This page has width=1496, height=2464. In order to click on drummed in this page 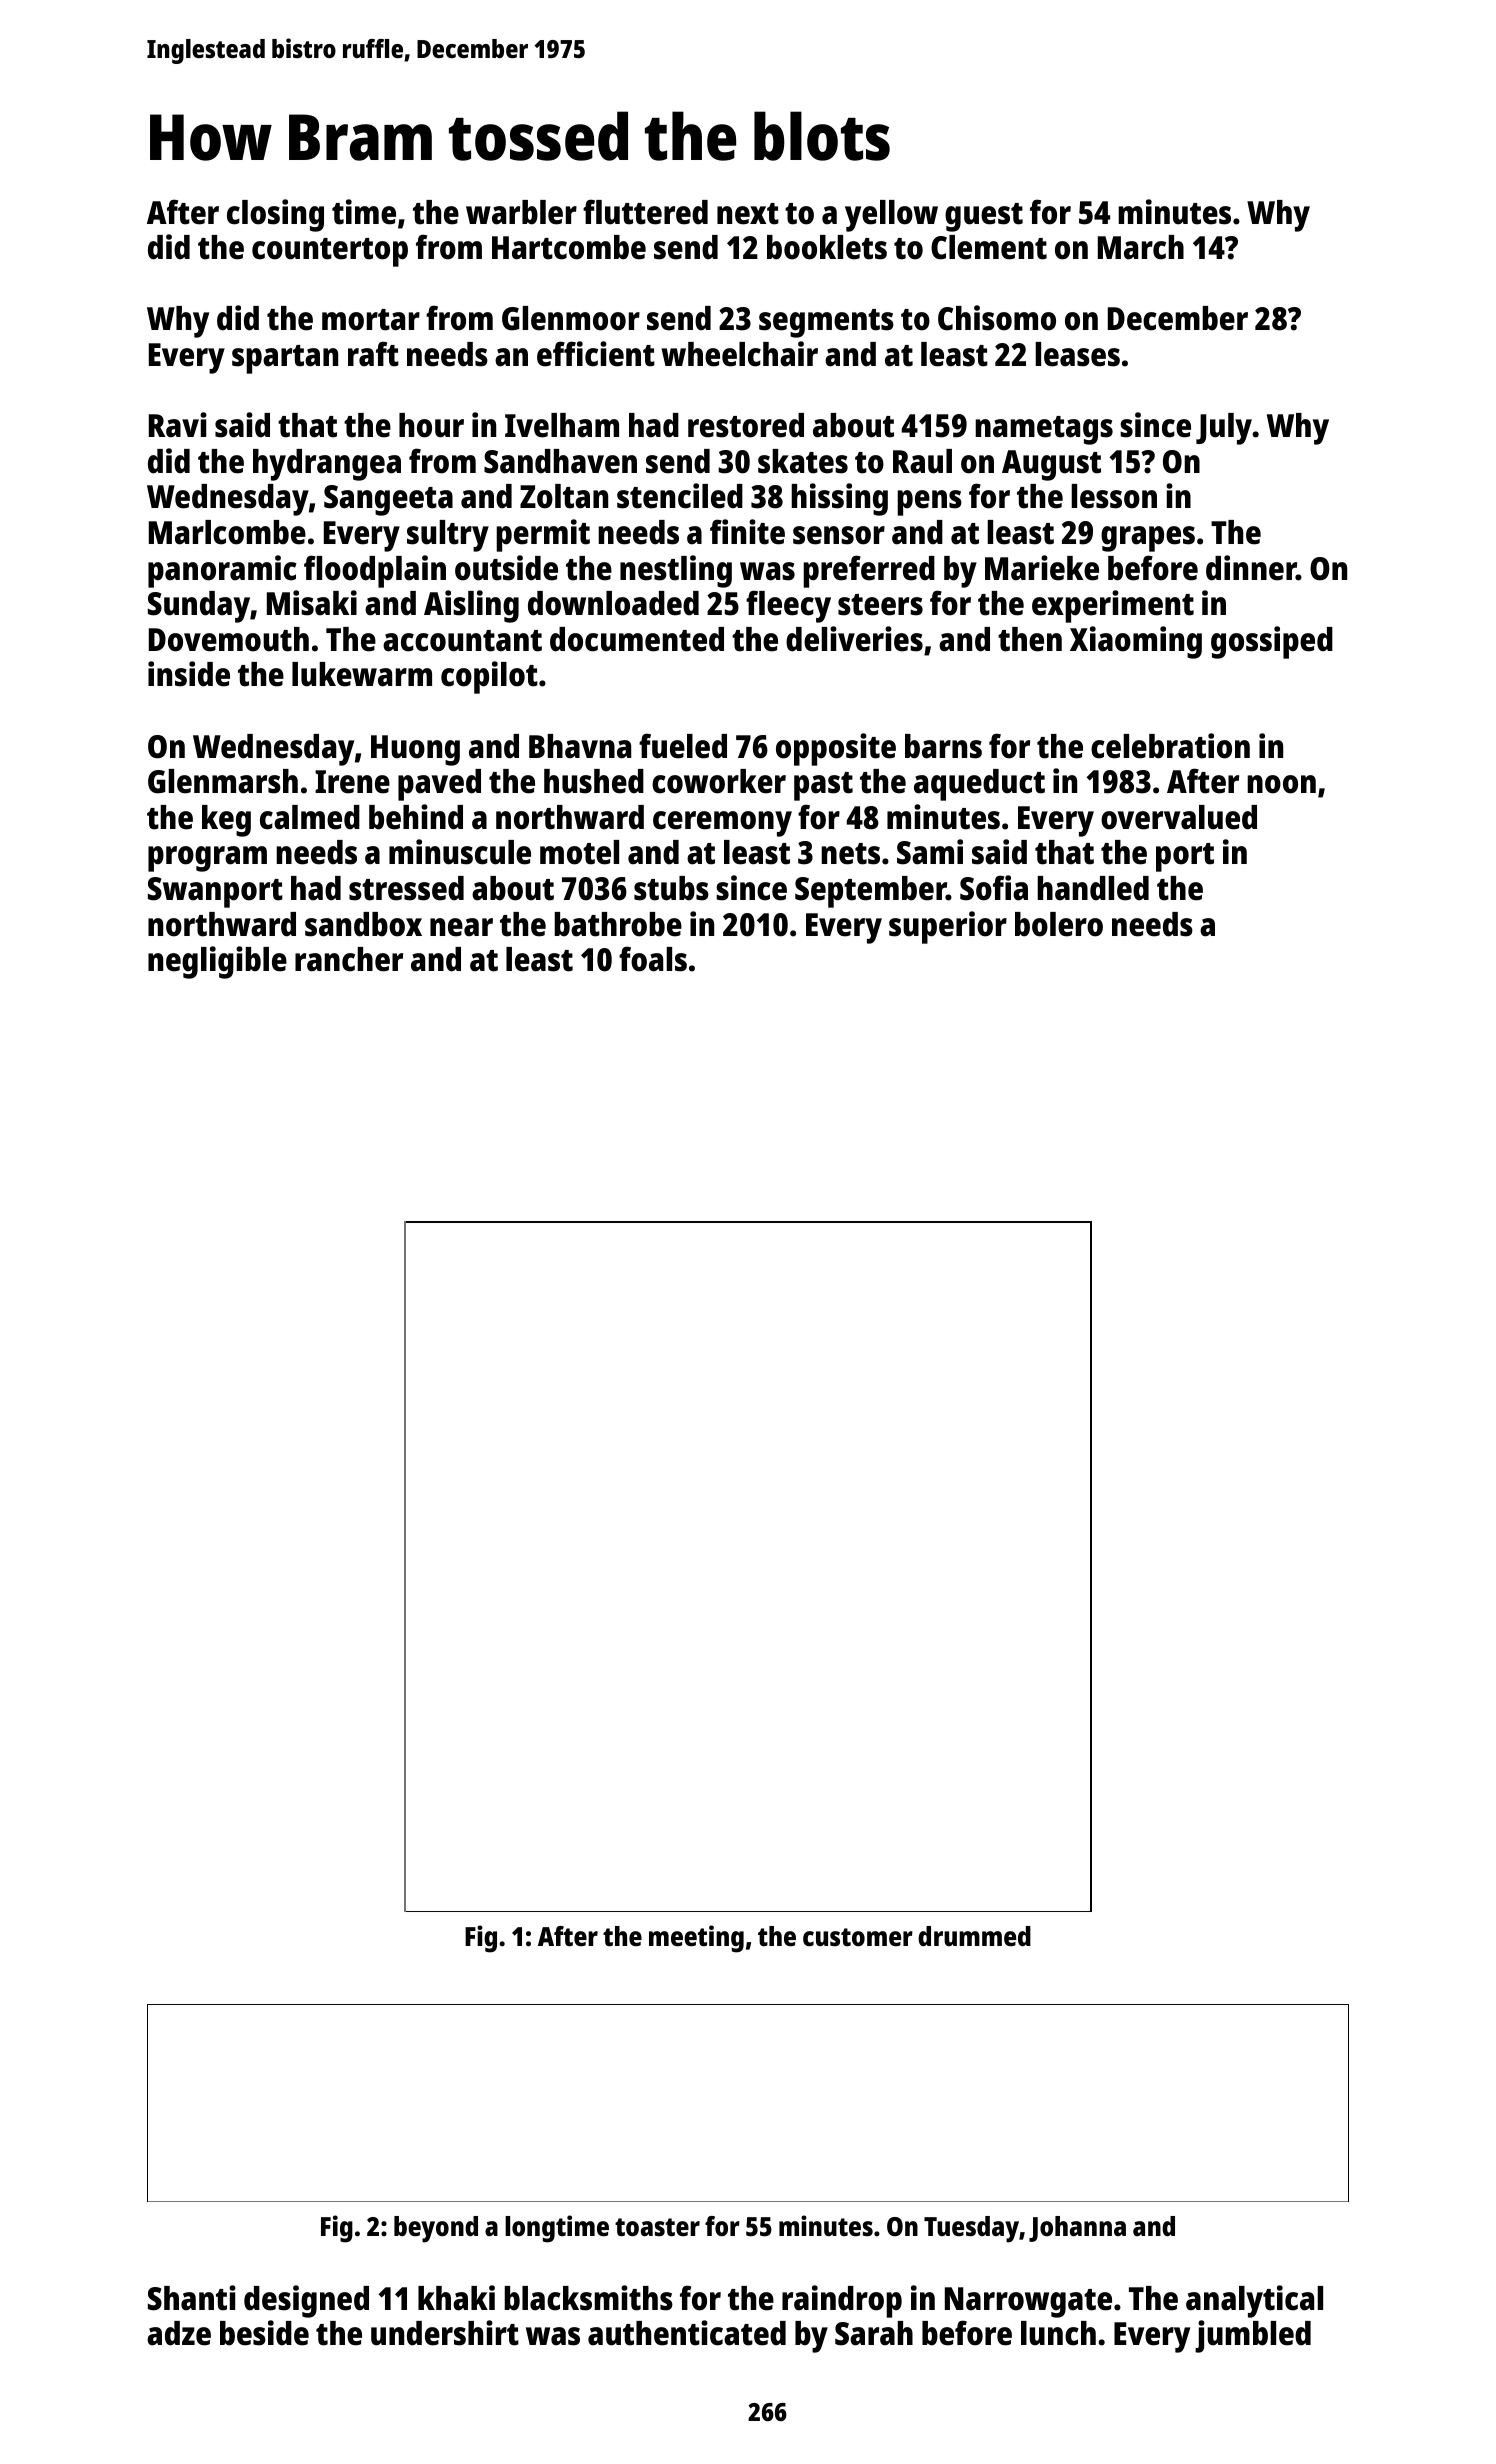, I will do `click(974, 1936)`.
